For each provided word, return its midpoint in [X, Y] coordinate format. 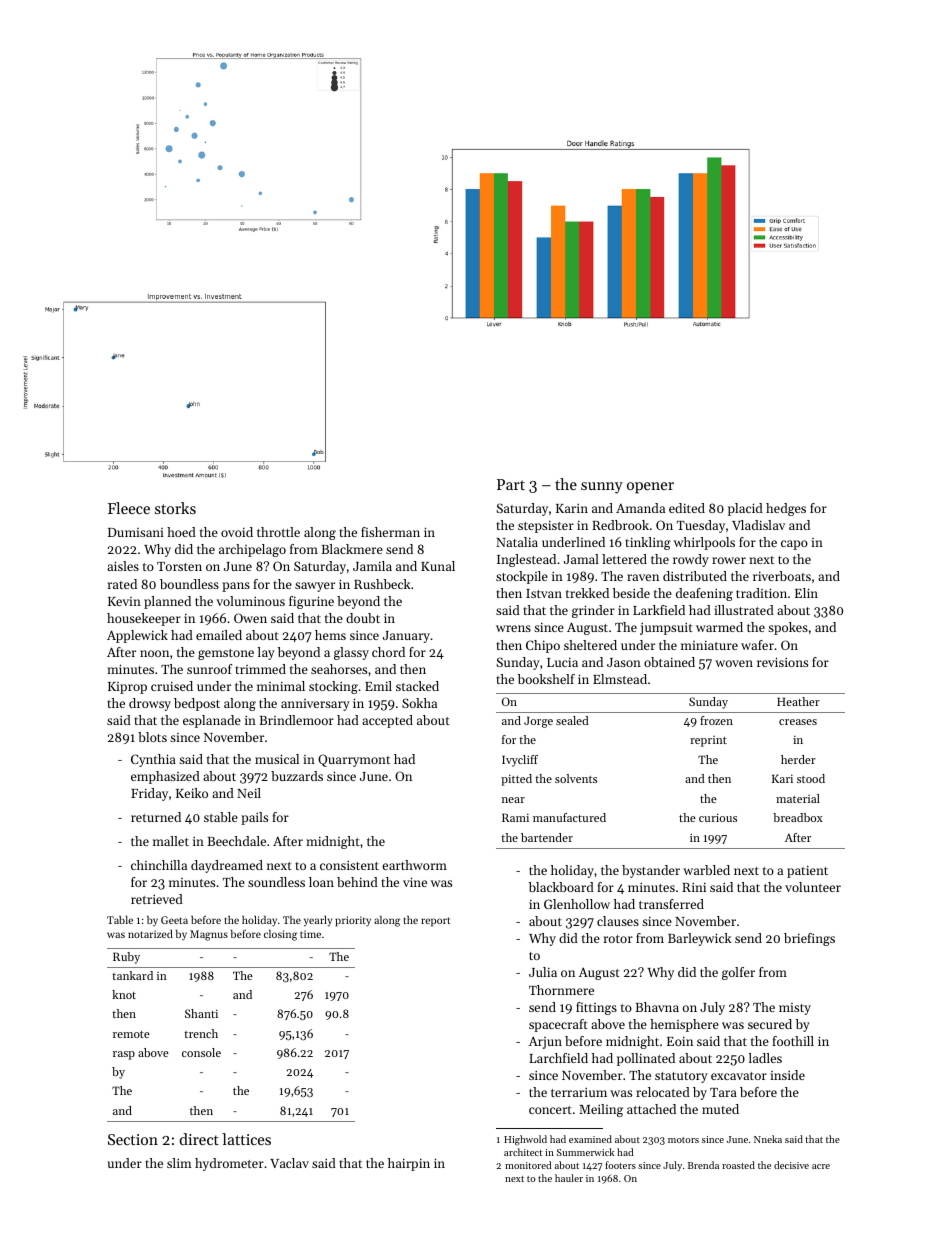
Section [133, 1139]
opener [650, 488]
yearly [318, 921]
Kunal [438, 566]
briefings [809, 939]
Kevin [124, 601]
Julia [543, 972]
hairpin [409, 1164]
